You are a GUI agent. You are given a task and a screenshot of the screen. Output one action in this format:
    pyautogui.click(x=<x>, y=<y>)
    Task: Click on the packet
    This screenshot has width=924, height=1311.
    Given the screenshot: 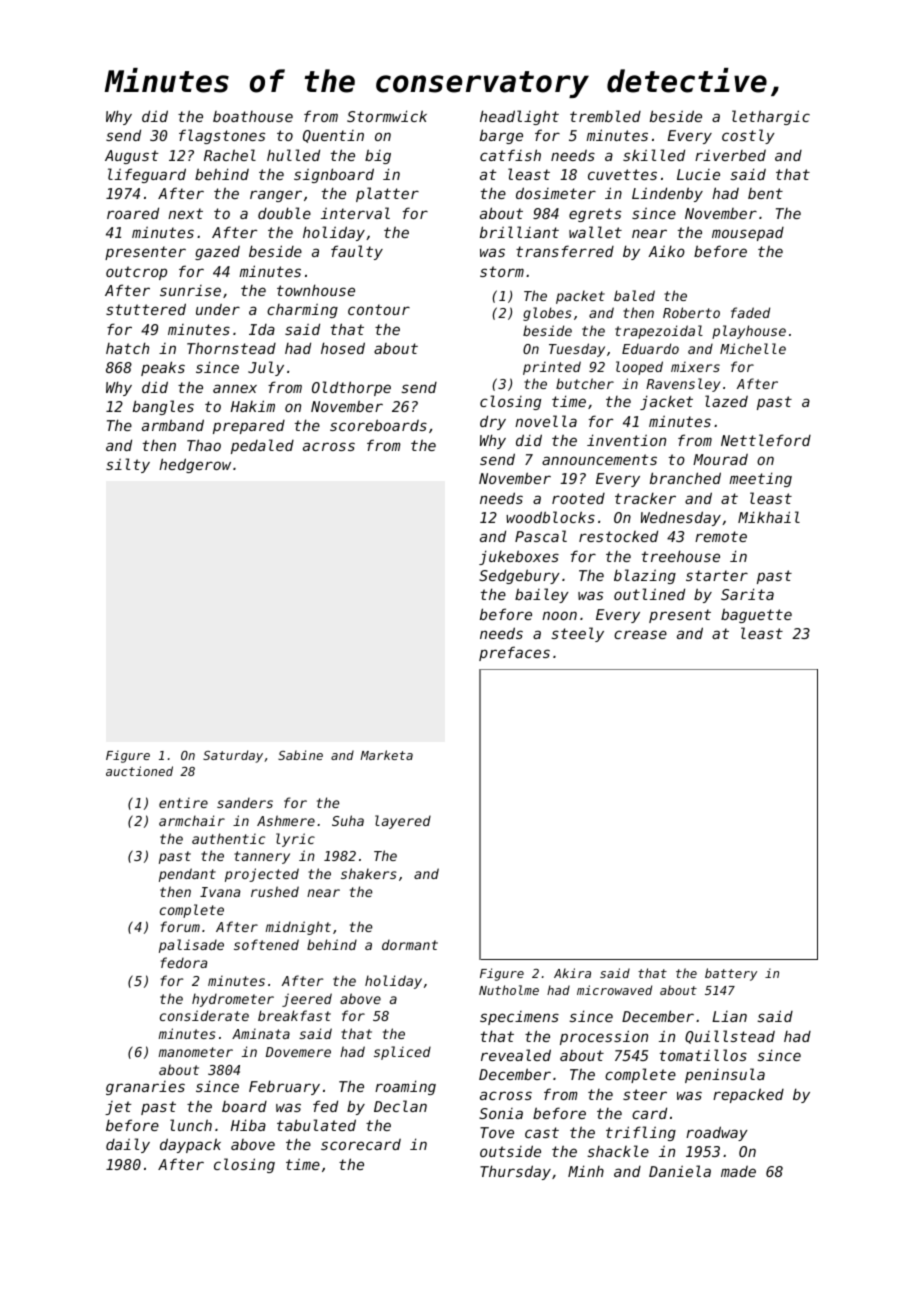 What is the action you would take?
    pyautogui.click(x=580, y=297)
